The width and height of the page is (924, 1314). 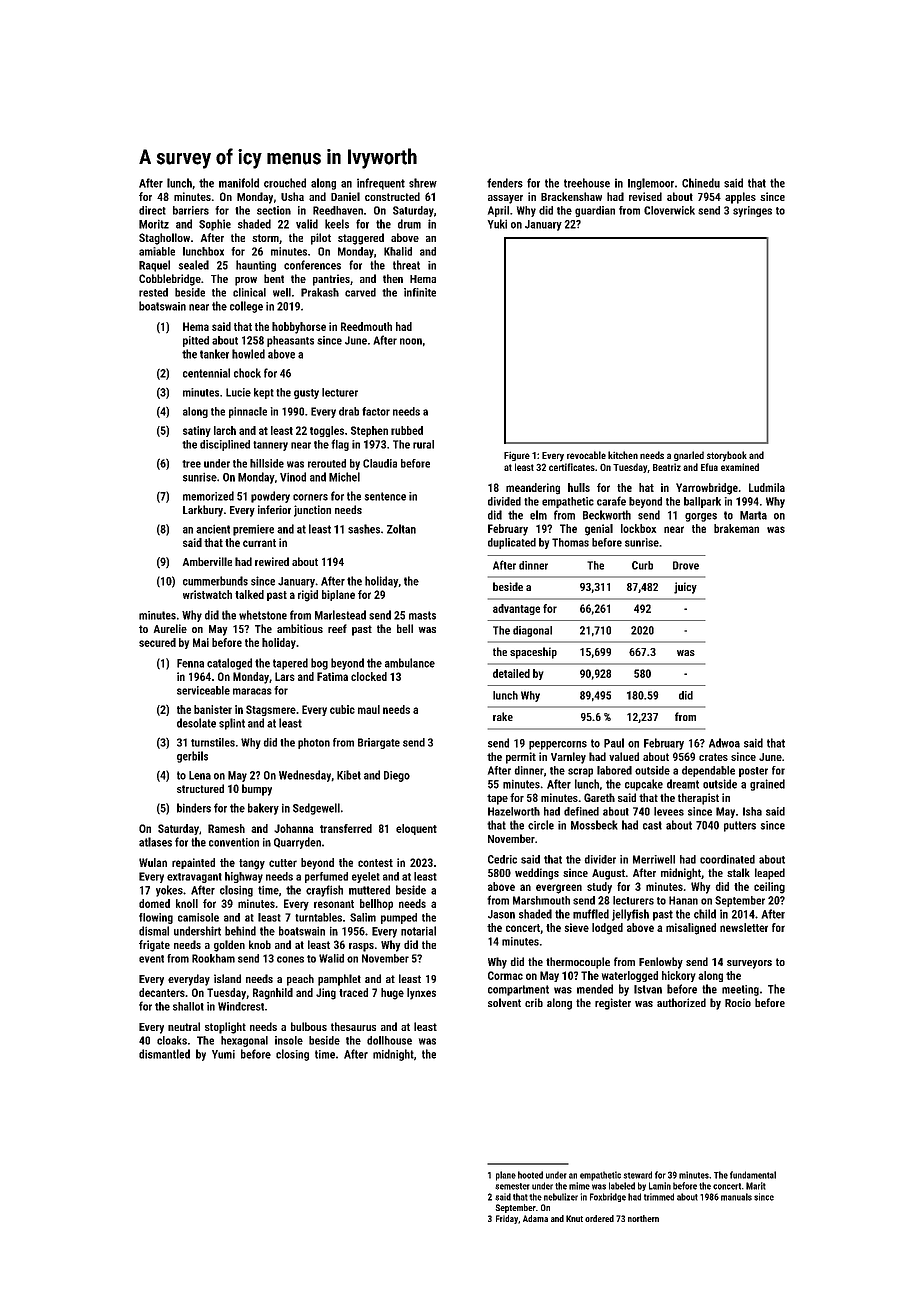 I want to click on Chinedu, so click(x=701, y=183).
